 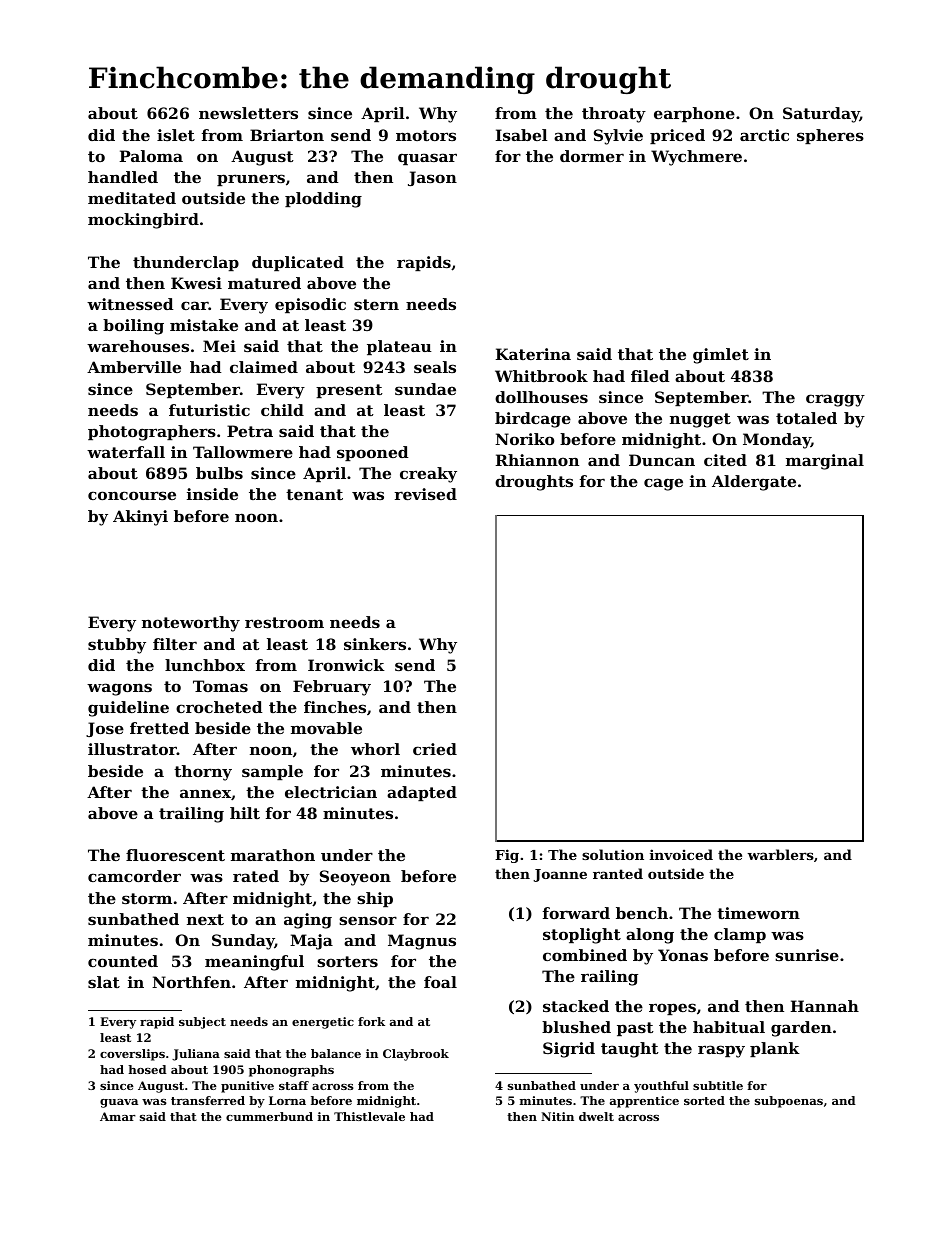 I want to click on Amar, so click(x=118, y=1116).
